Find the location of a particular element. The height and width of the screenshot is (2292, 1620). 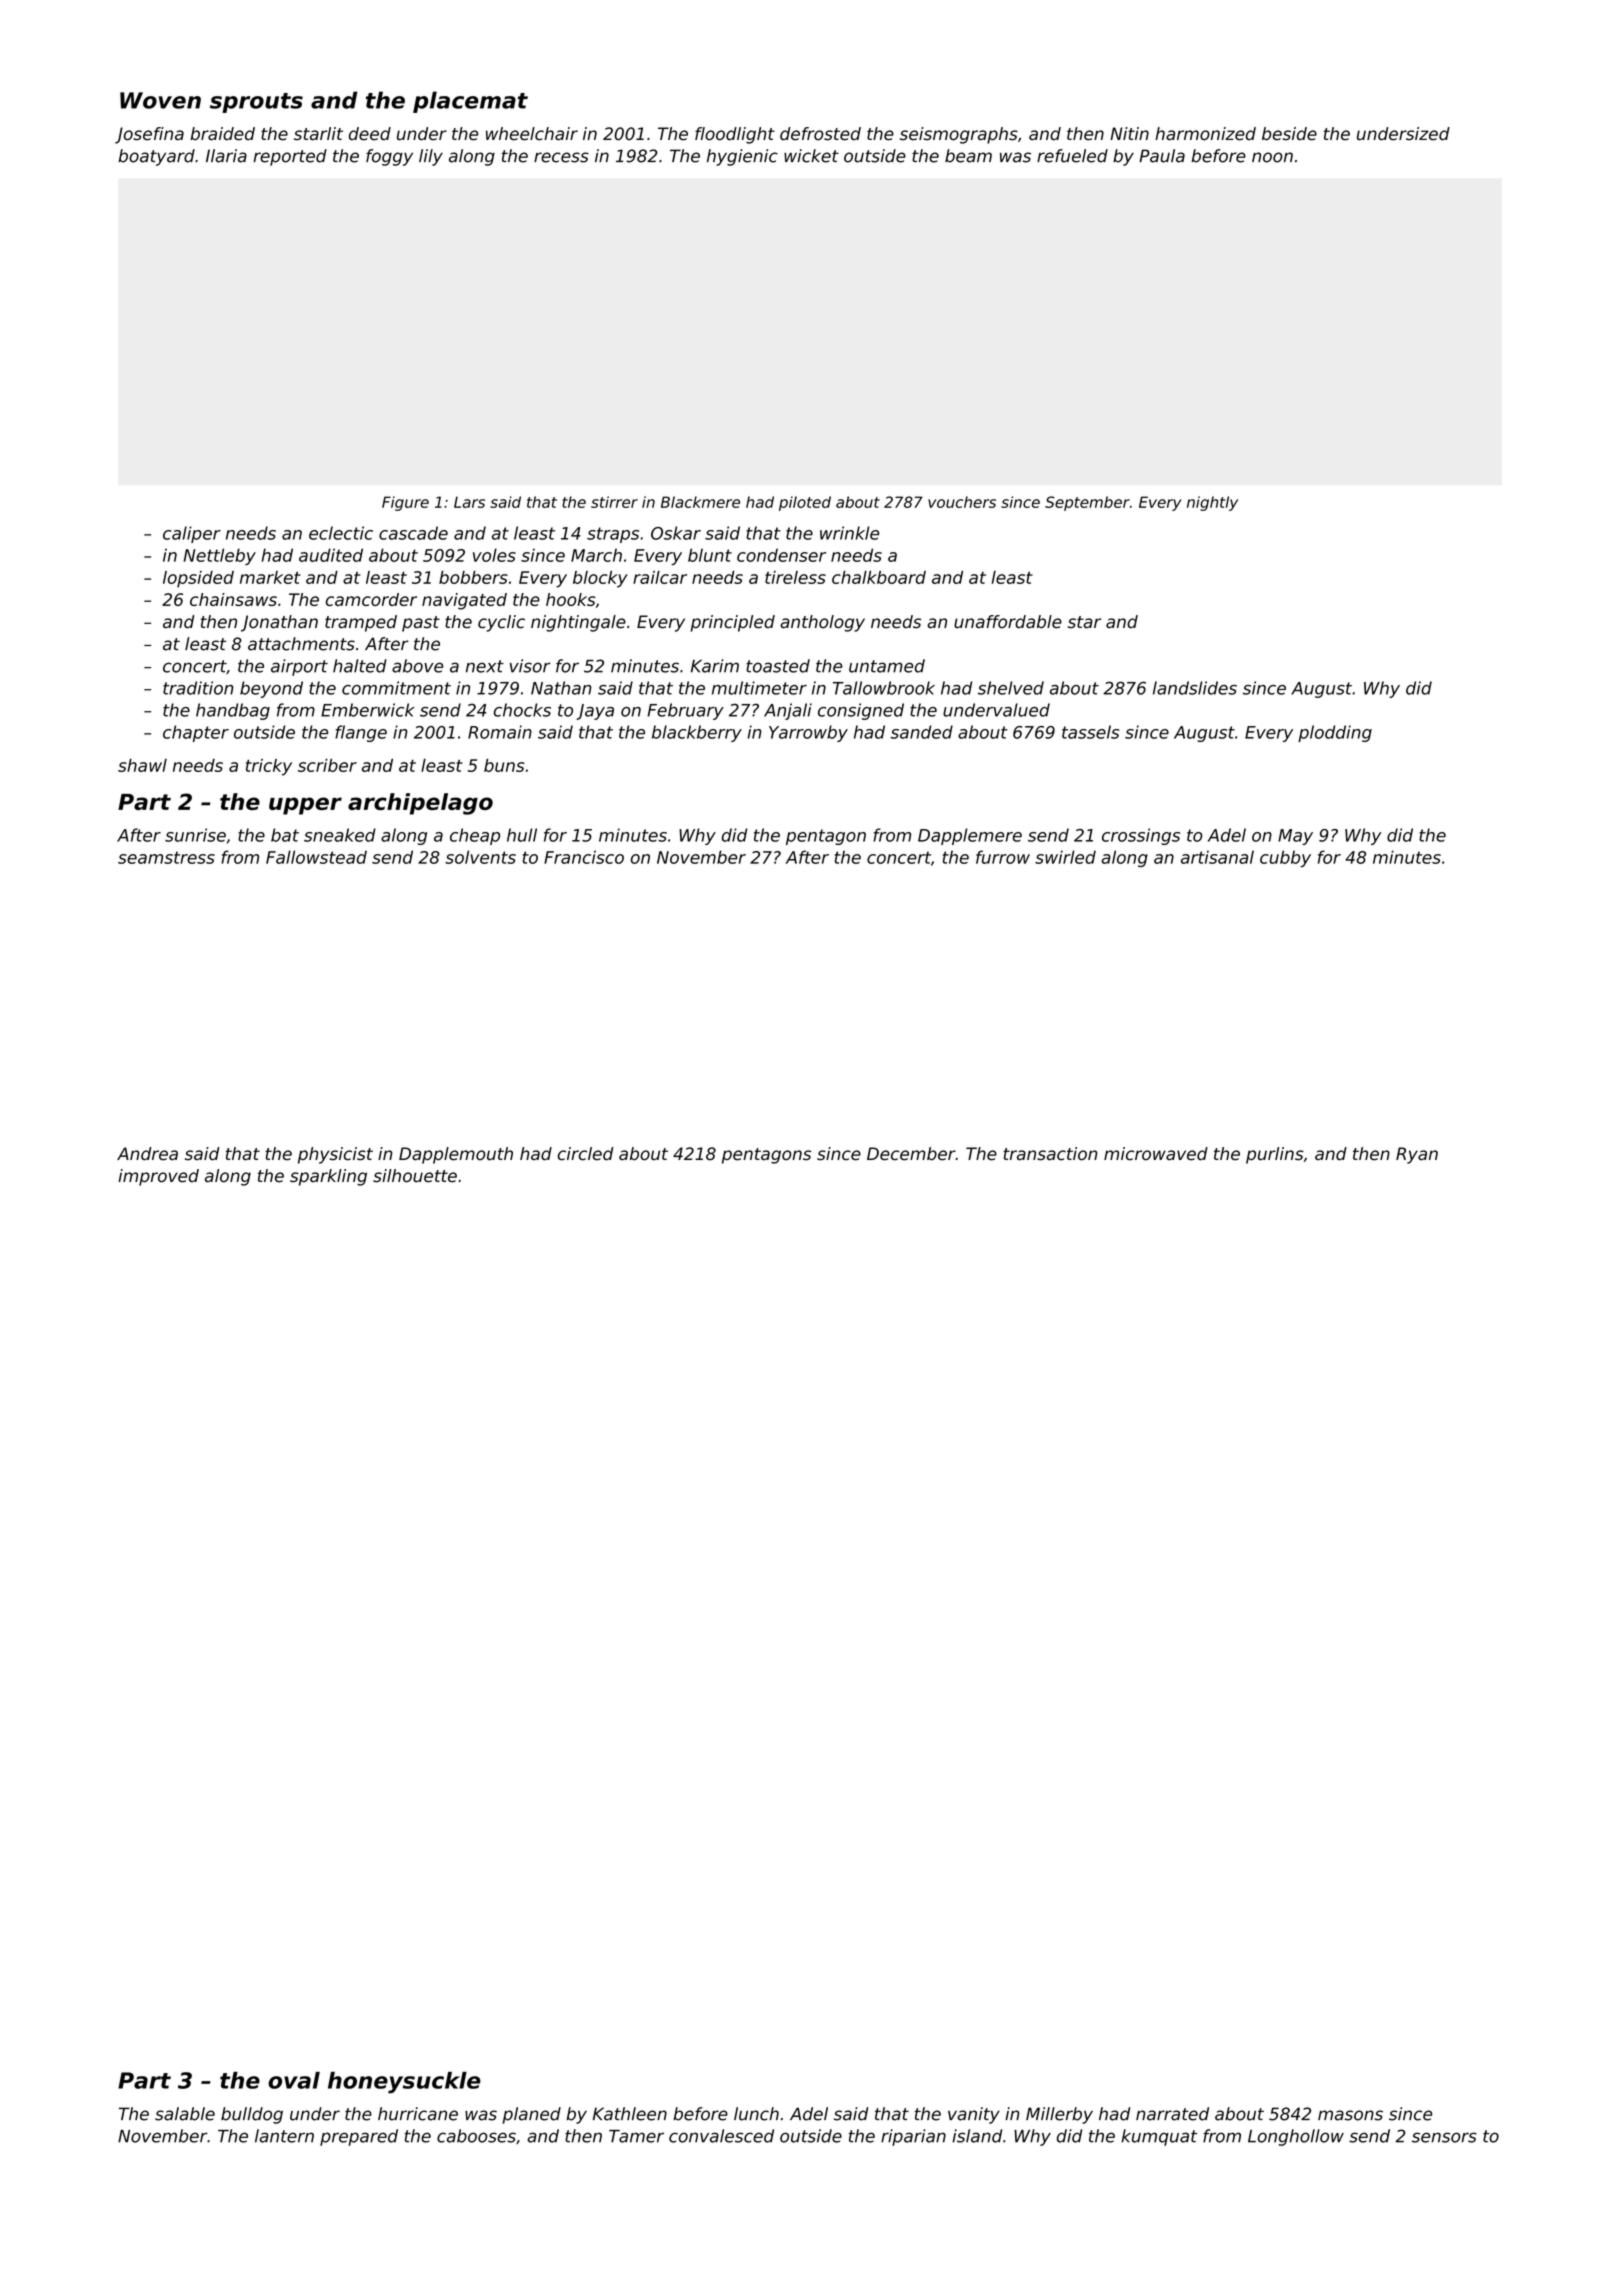

sparkling is located at coordinates (328, 1177).
